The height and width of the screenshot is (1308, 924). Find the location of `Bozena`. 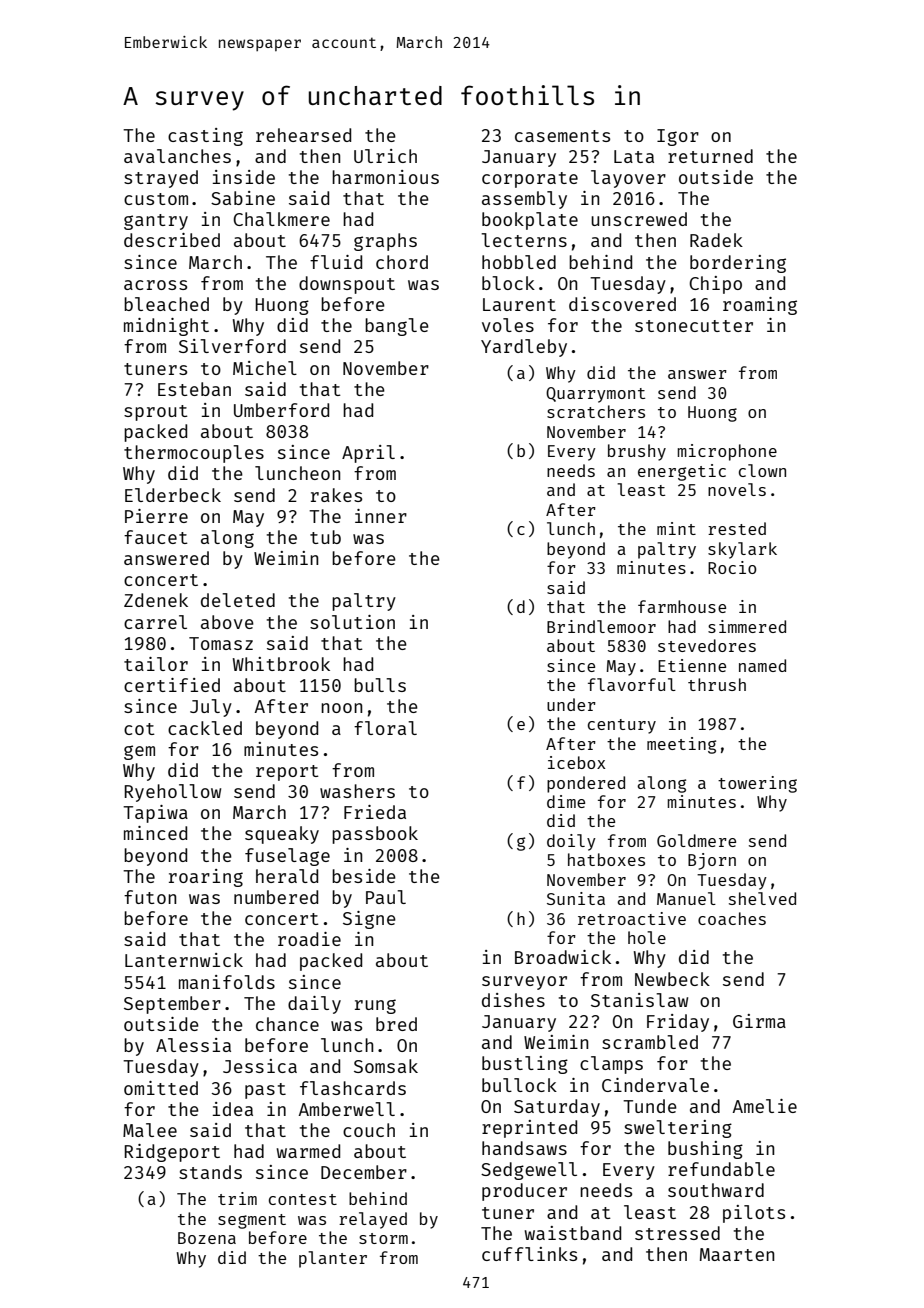

Bozena is located at coordinates (207, 1238).
